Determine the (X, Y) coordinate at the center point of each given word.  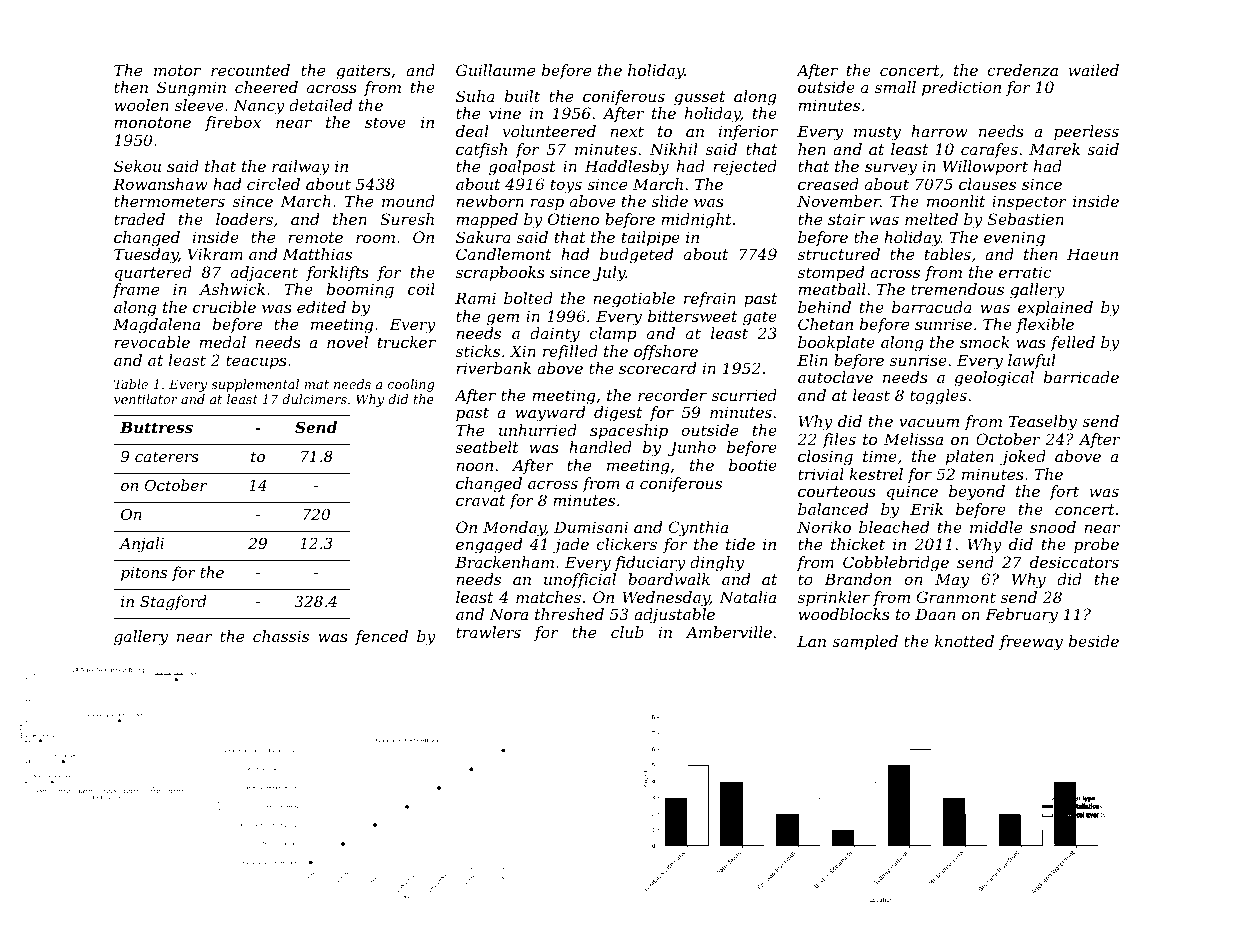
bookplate (836, 343)
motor (177, 70)
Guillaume (495, 70)
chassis (281, 636)
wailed (1094, 70)
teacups (256, 362)
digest (618, 414)
